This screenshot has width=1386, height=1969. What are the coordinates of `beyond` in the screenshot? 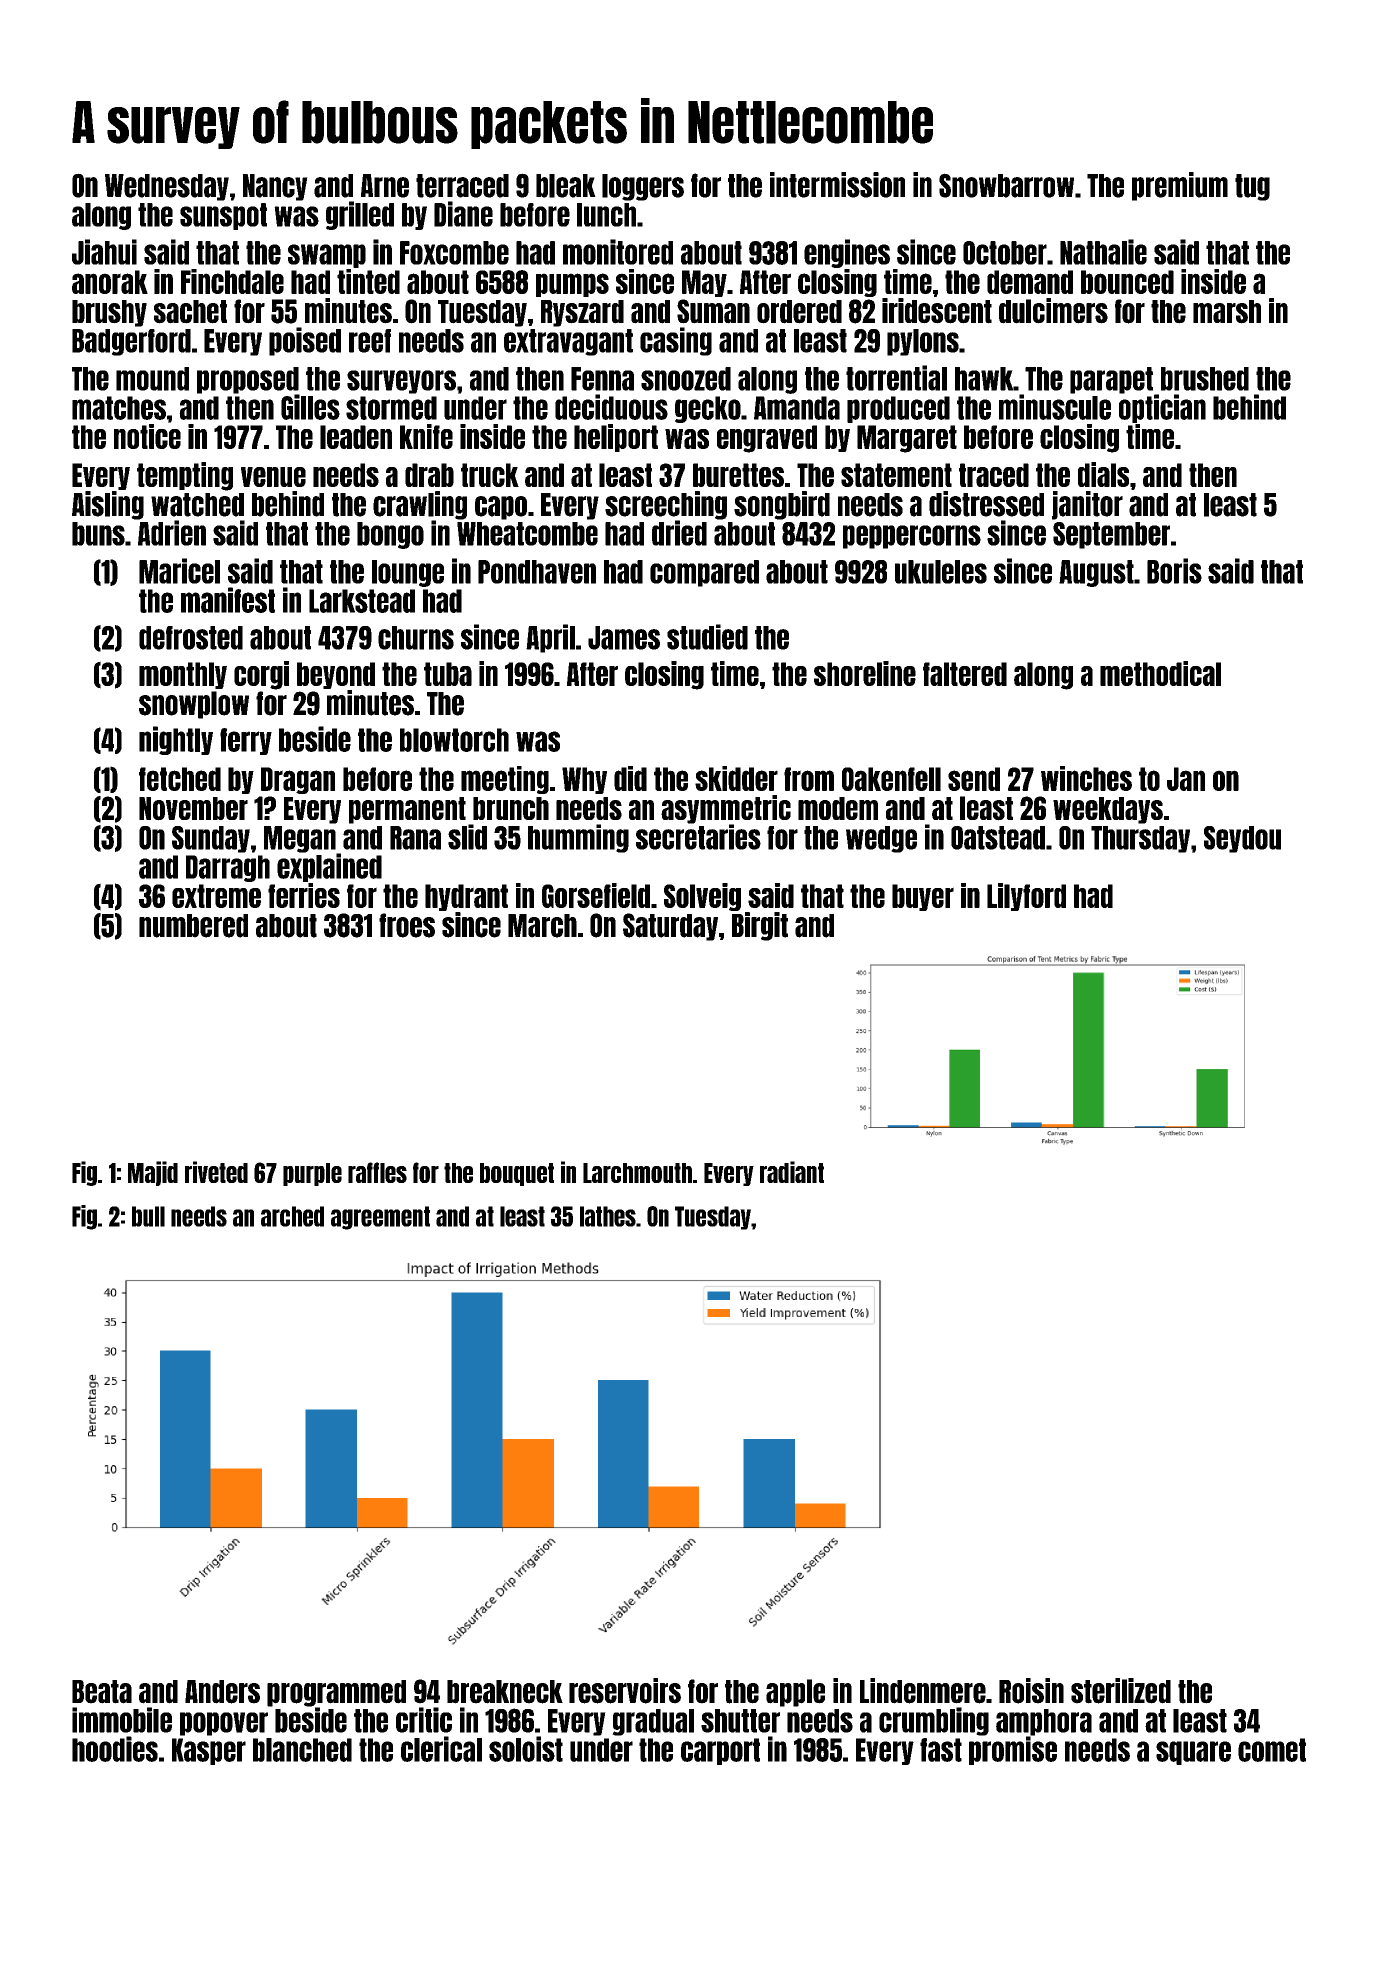 It's located at (336, 675).
